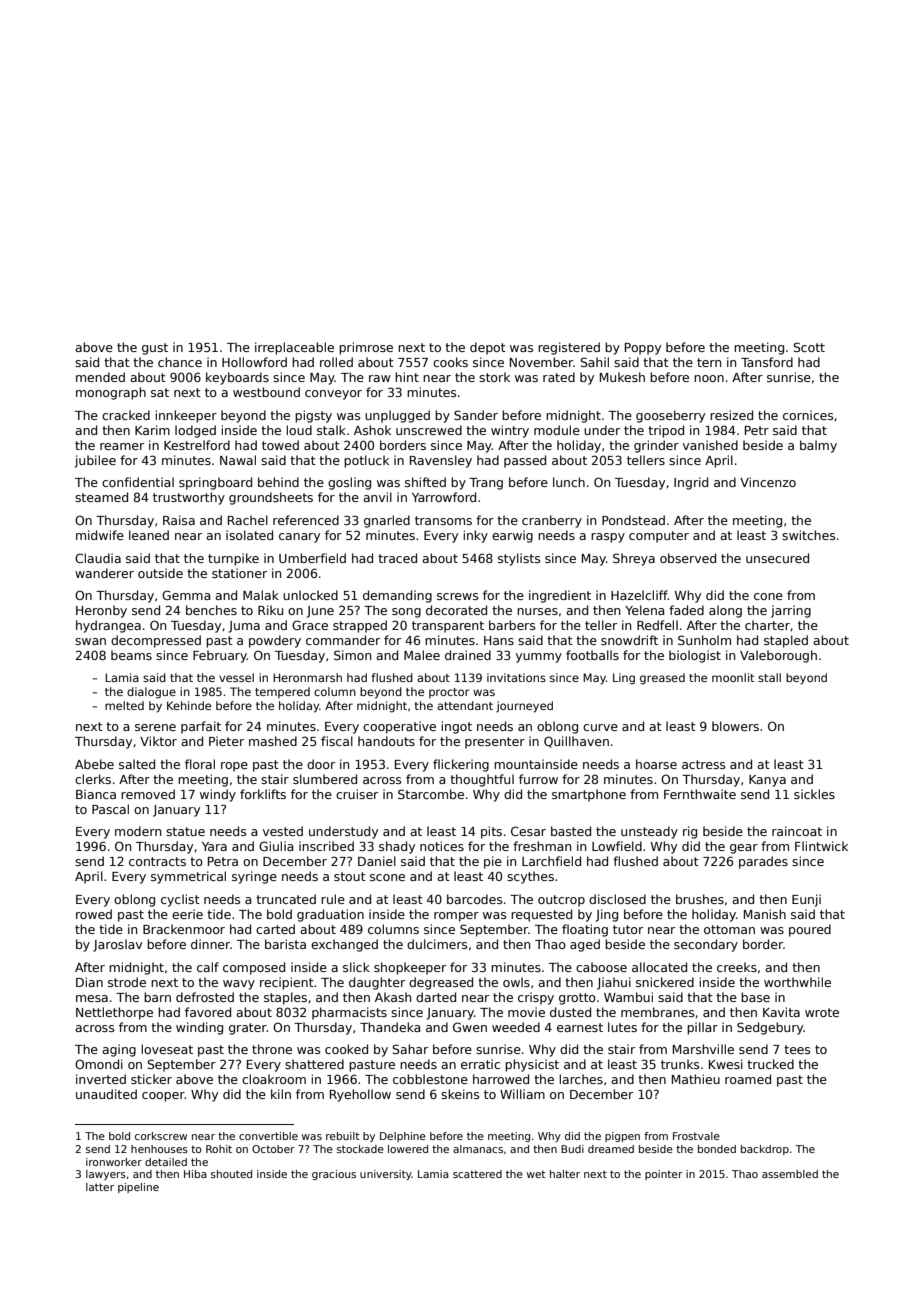 This page has height=1308, width=924. Describe the element at coordinates (542, 846) in the page. I see `freshman` at that location.
